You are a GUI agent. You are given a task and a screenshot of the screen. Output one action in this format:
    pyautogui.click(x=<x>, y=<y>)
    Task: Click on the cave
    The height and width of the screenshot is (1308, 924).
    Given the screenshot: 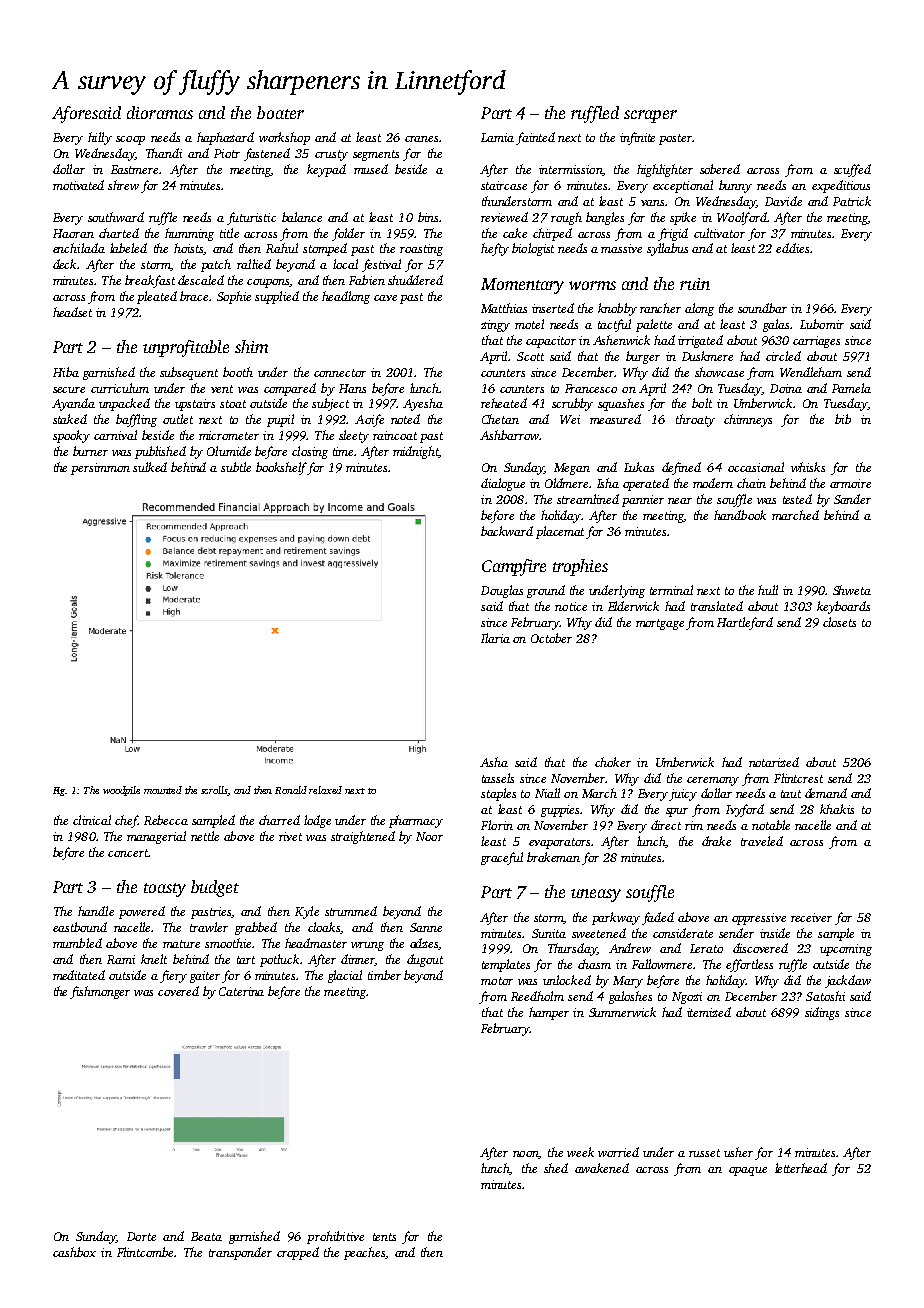 What is the action you would take?
    pyautogui.click(x=385, y=298)
